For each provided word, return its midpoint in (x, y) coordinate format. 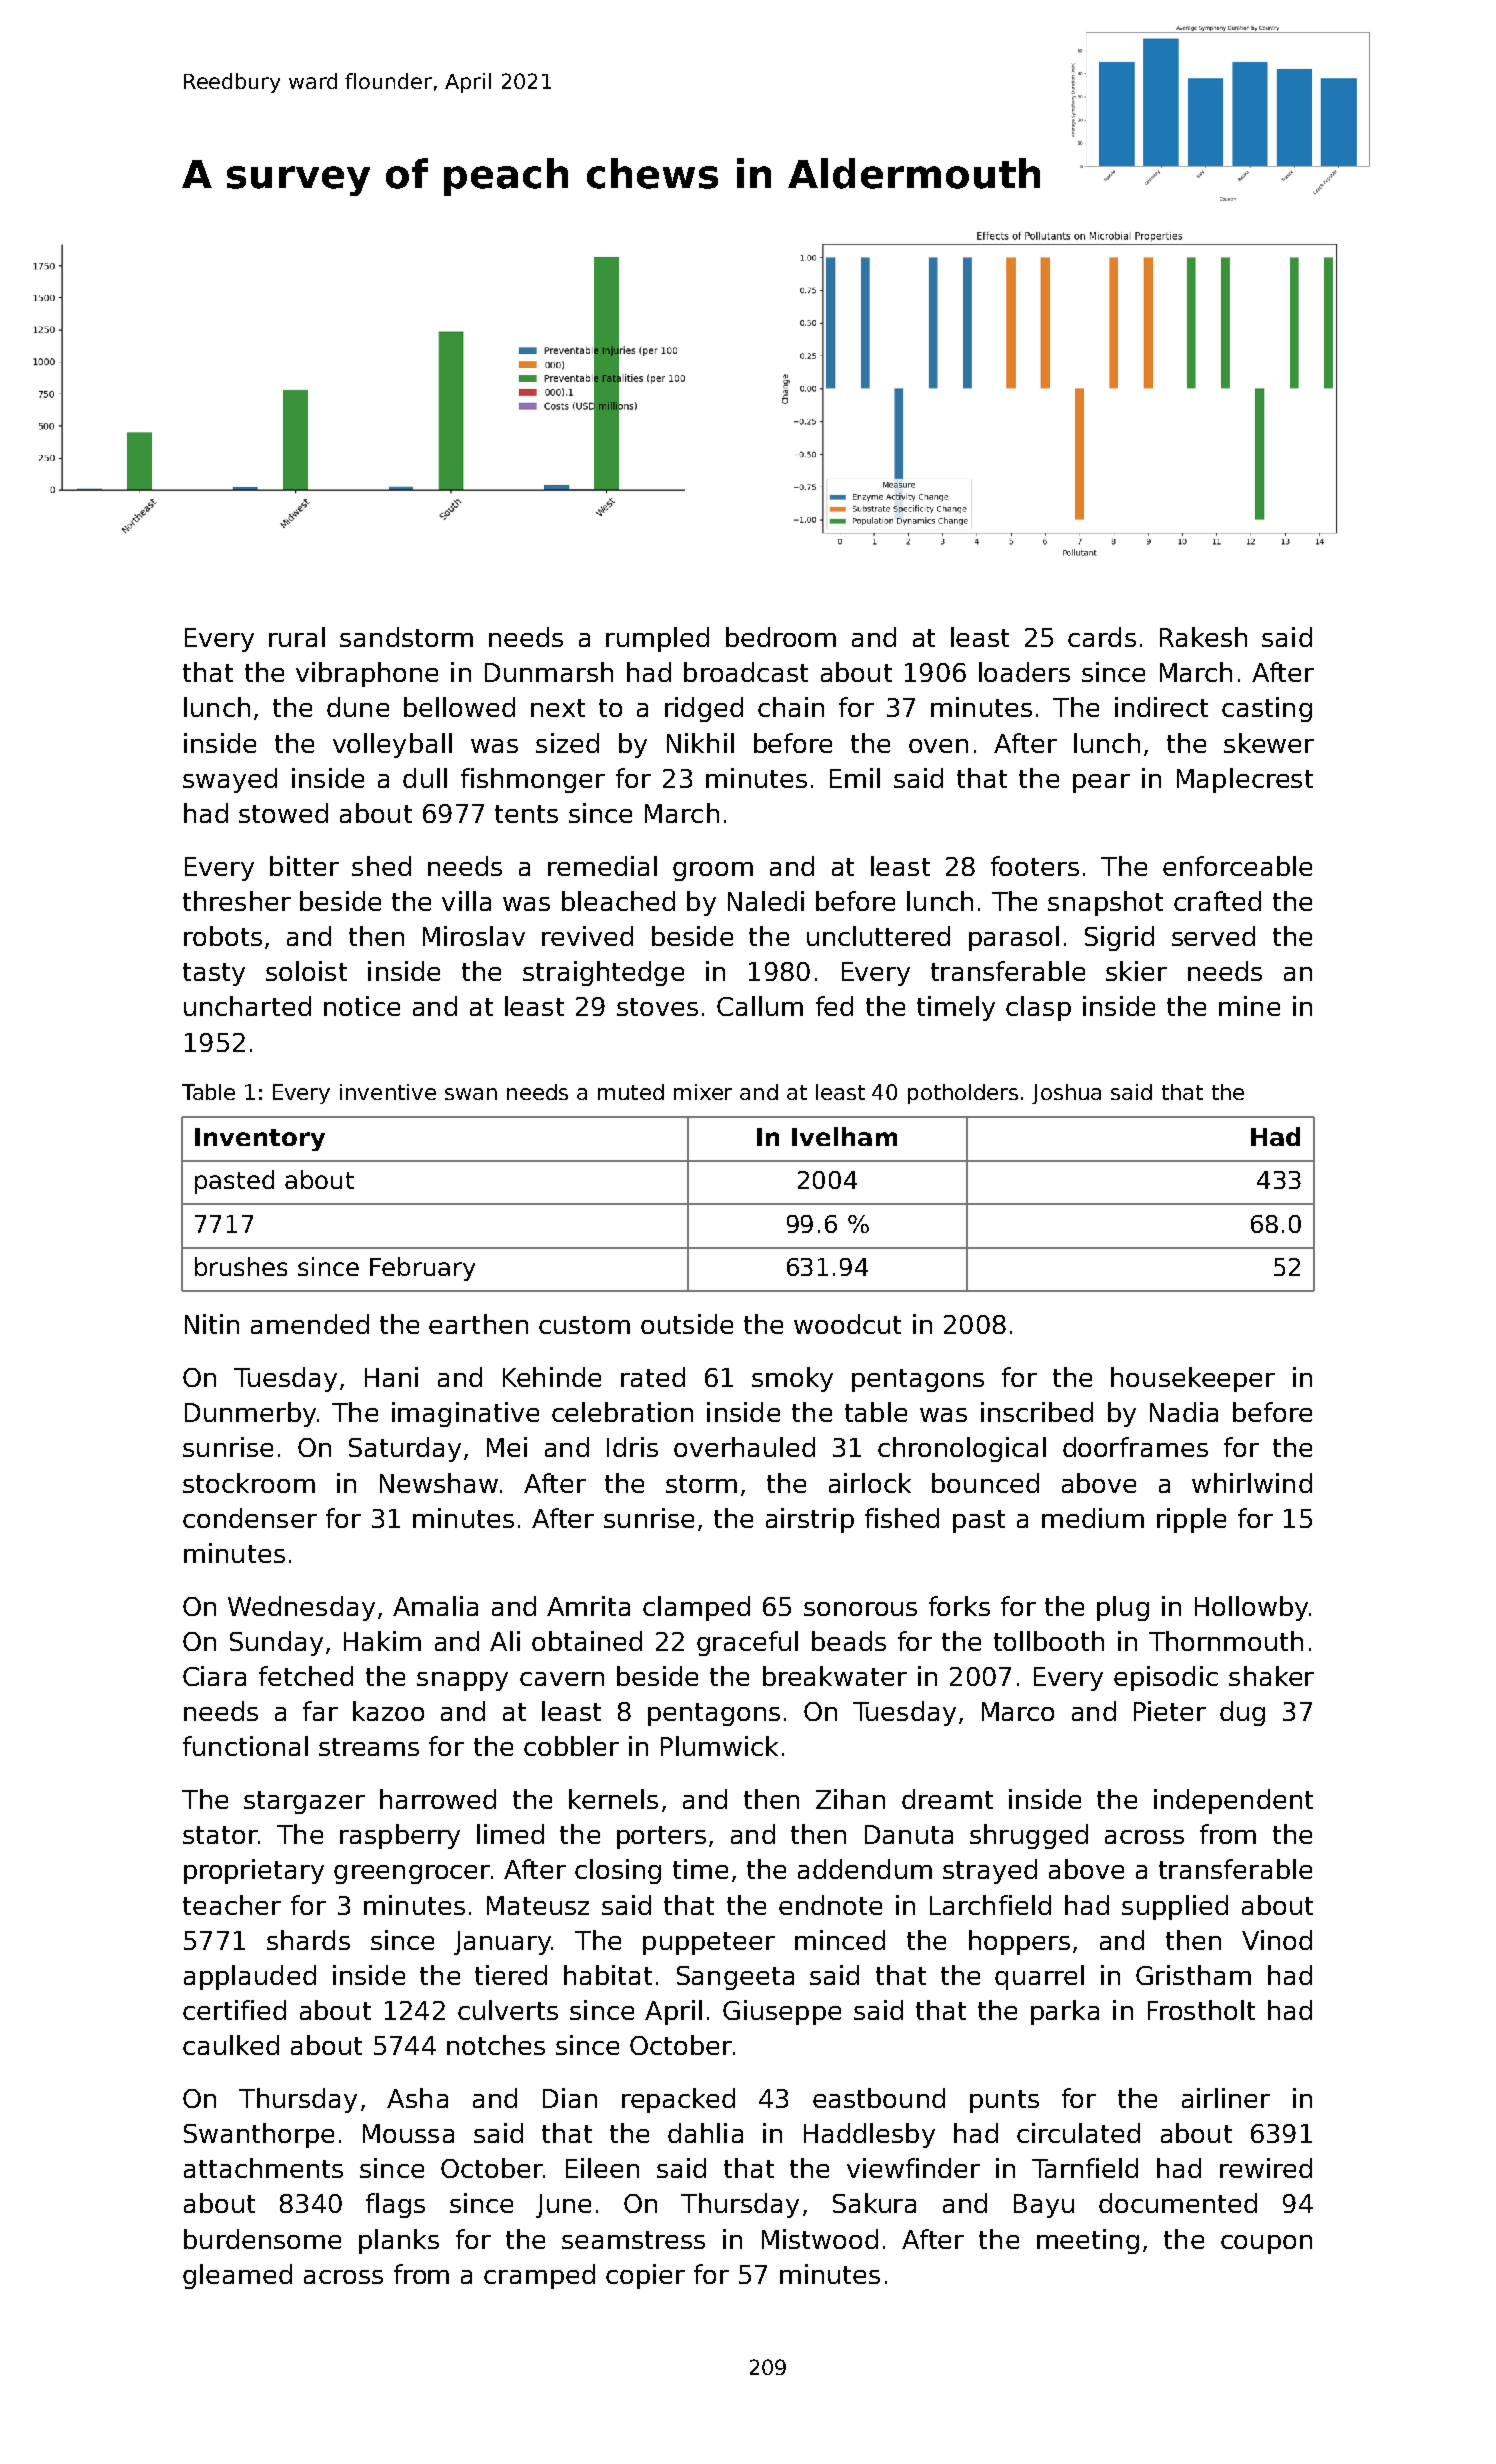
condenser (250, 1518)
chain (791, 707)
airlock (870, 1483)
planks (399, 2241)
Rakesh (1203, 637)
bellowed (459, 707)
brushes (241, 1266)
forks (959, 1606)
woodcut (847, 1324)
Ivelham (844, 1136)
